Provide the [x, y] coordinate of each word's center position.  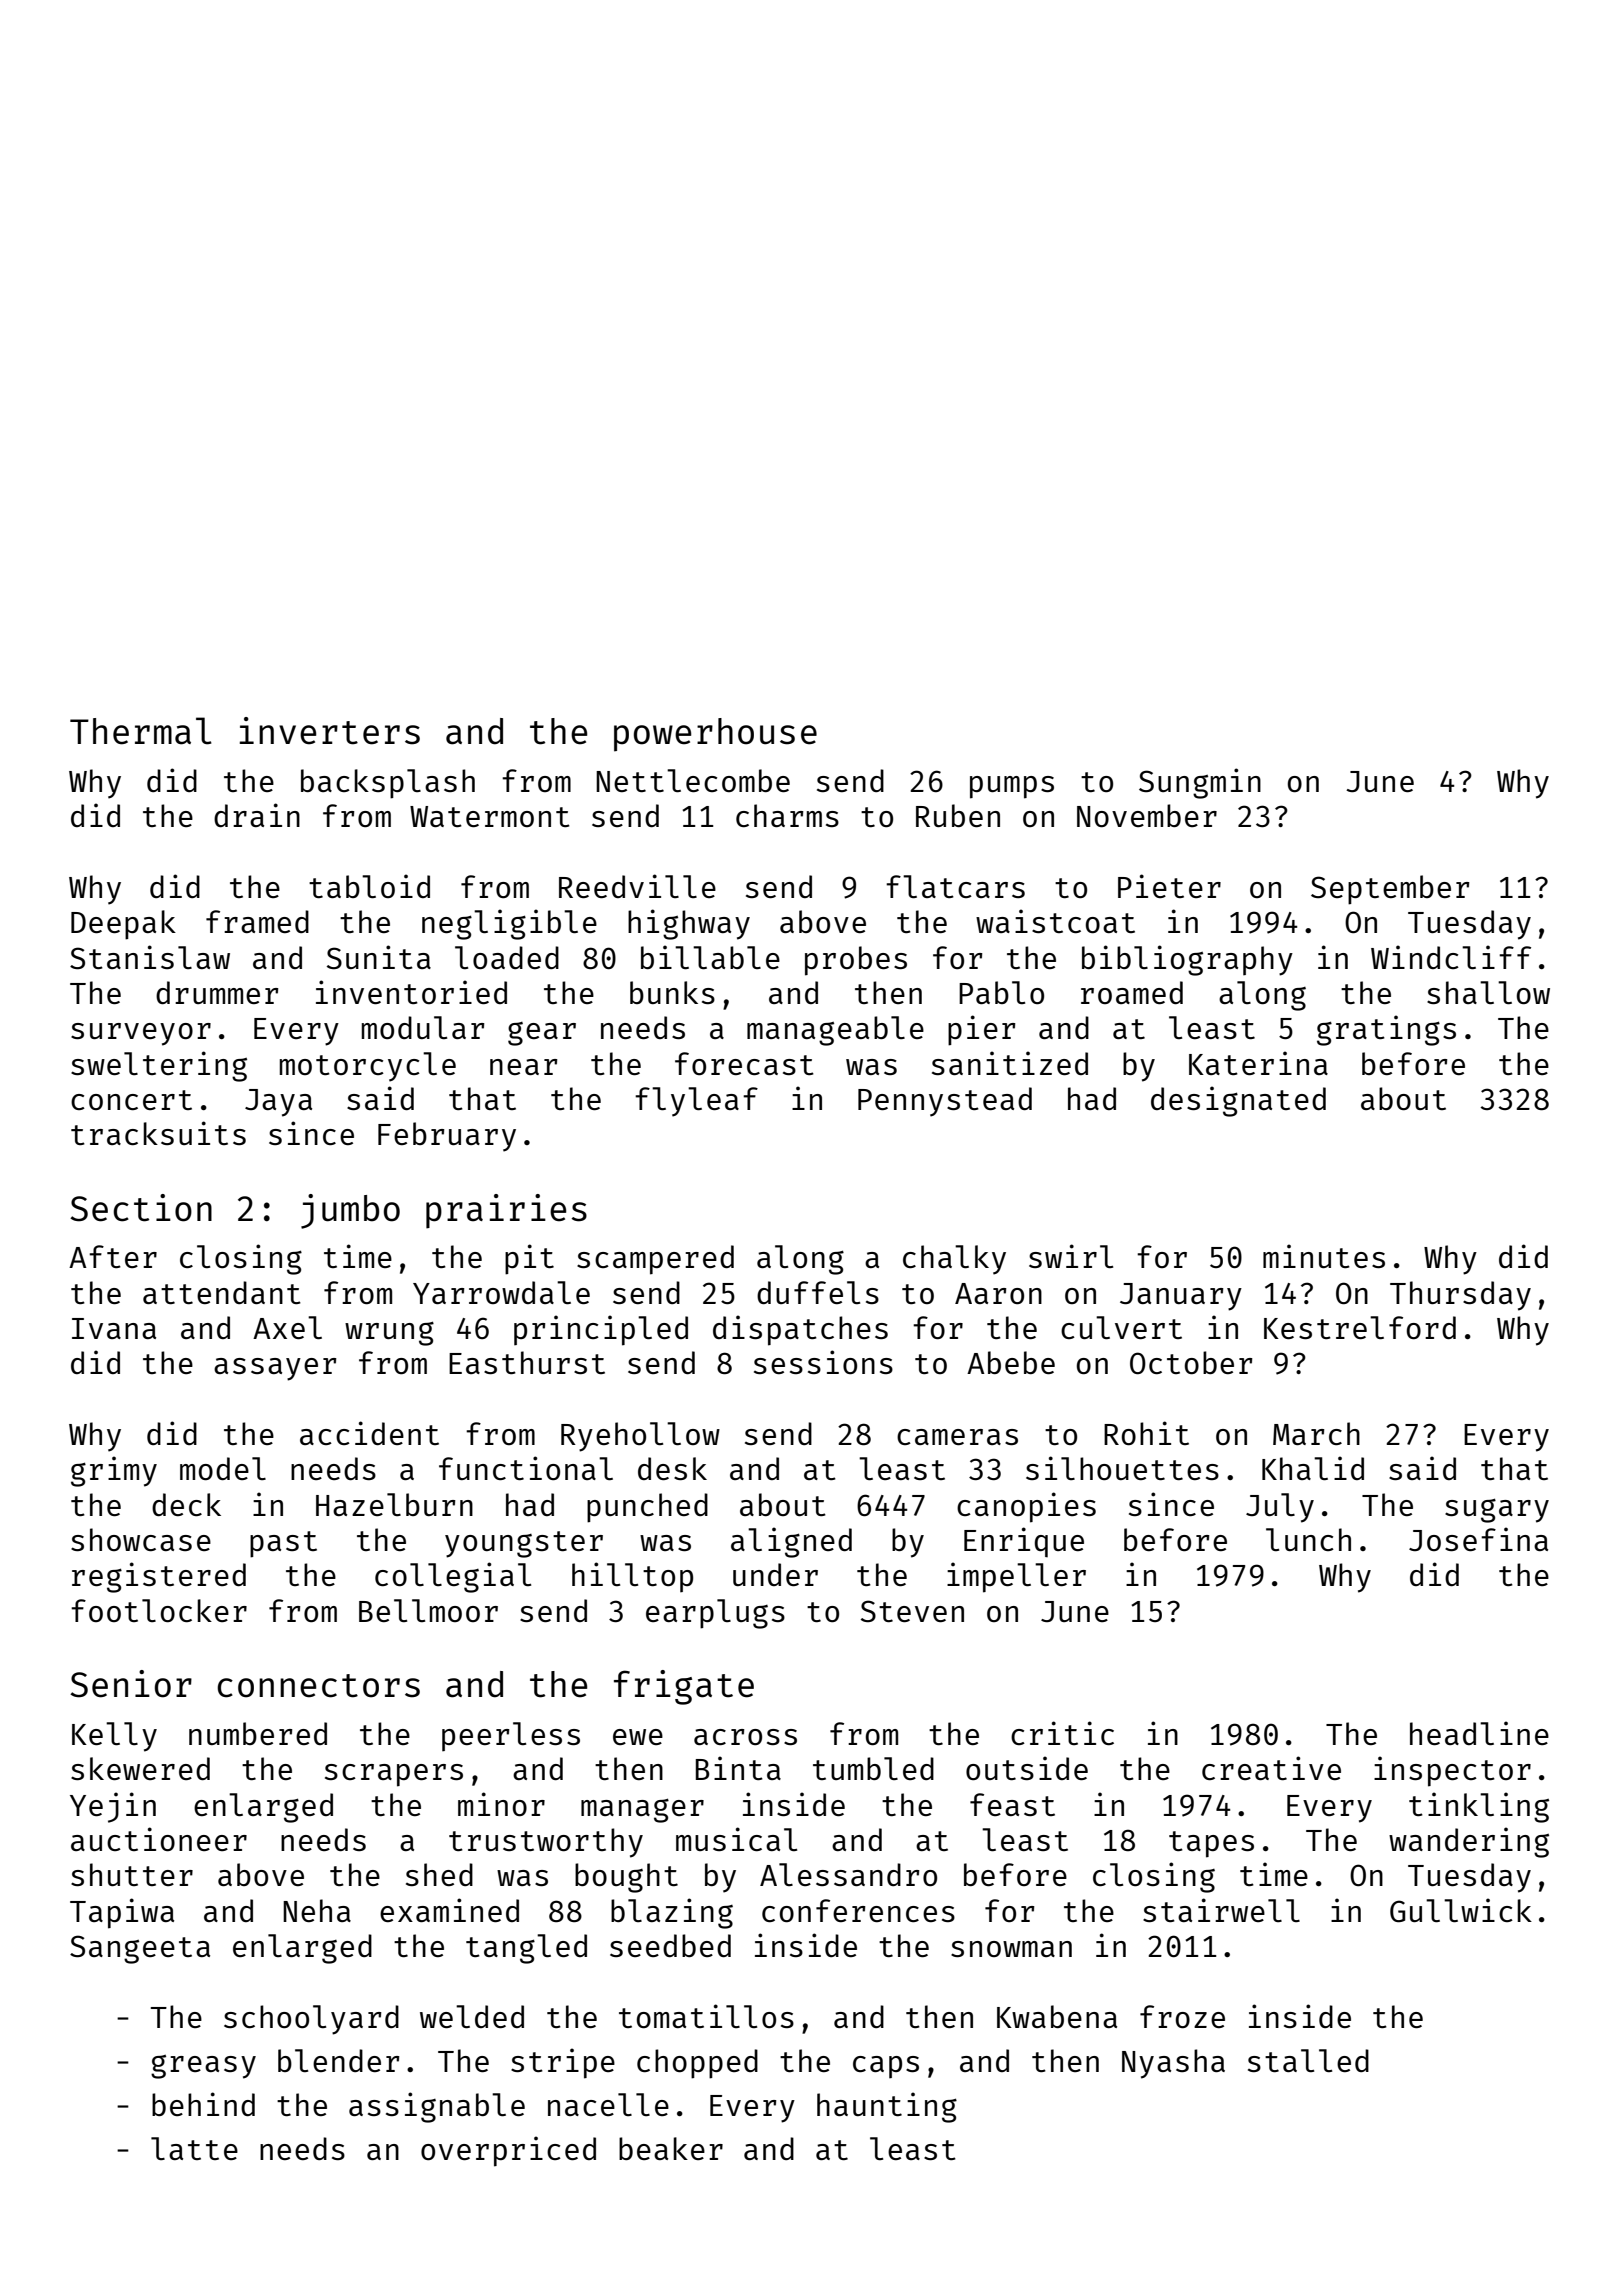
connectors [318, 1686]
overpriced [508, 2151]
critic [1062, 1733]
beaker [671, 2148]
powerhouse [715, 735]
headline [1479, 1733]
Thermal [141, 731]
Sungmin [1200, 783]
